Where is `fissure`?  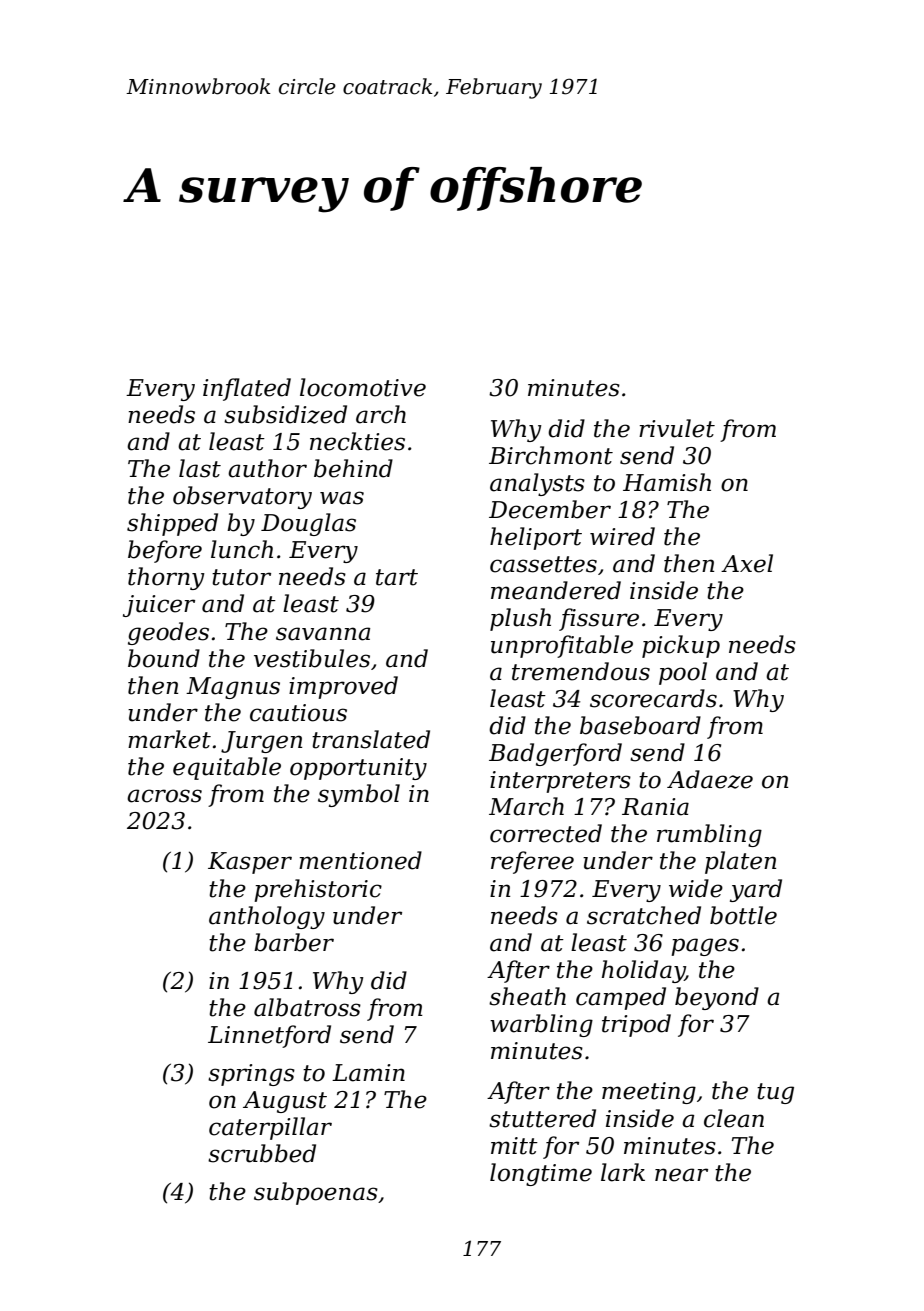 fissure is located at coordinates (599, 619).
